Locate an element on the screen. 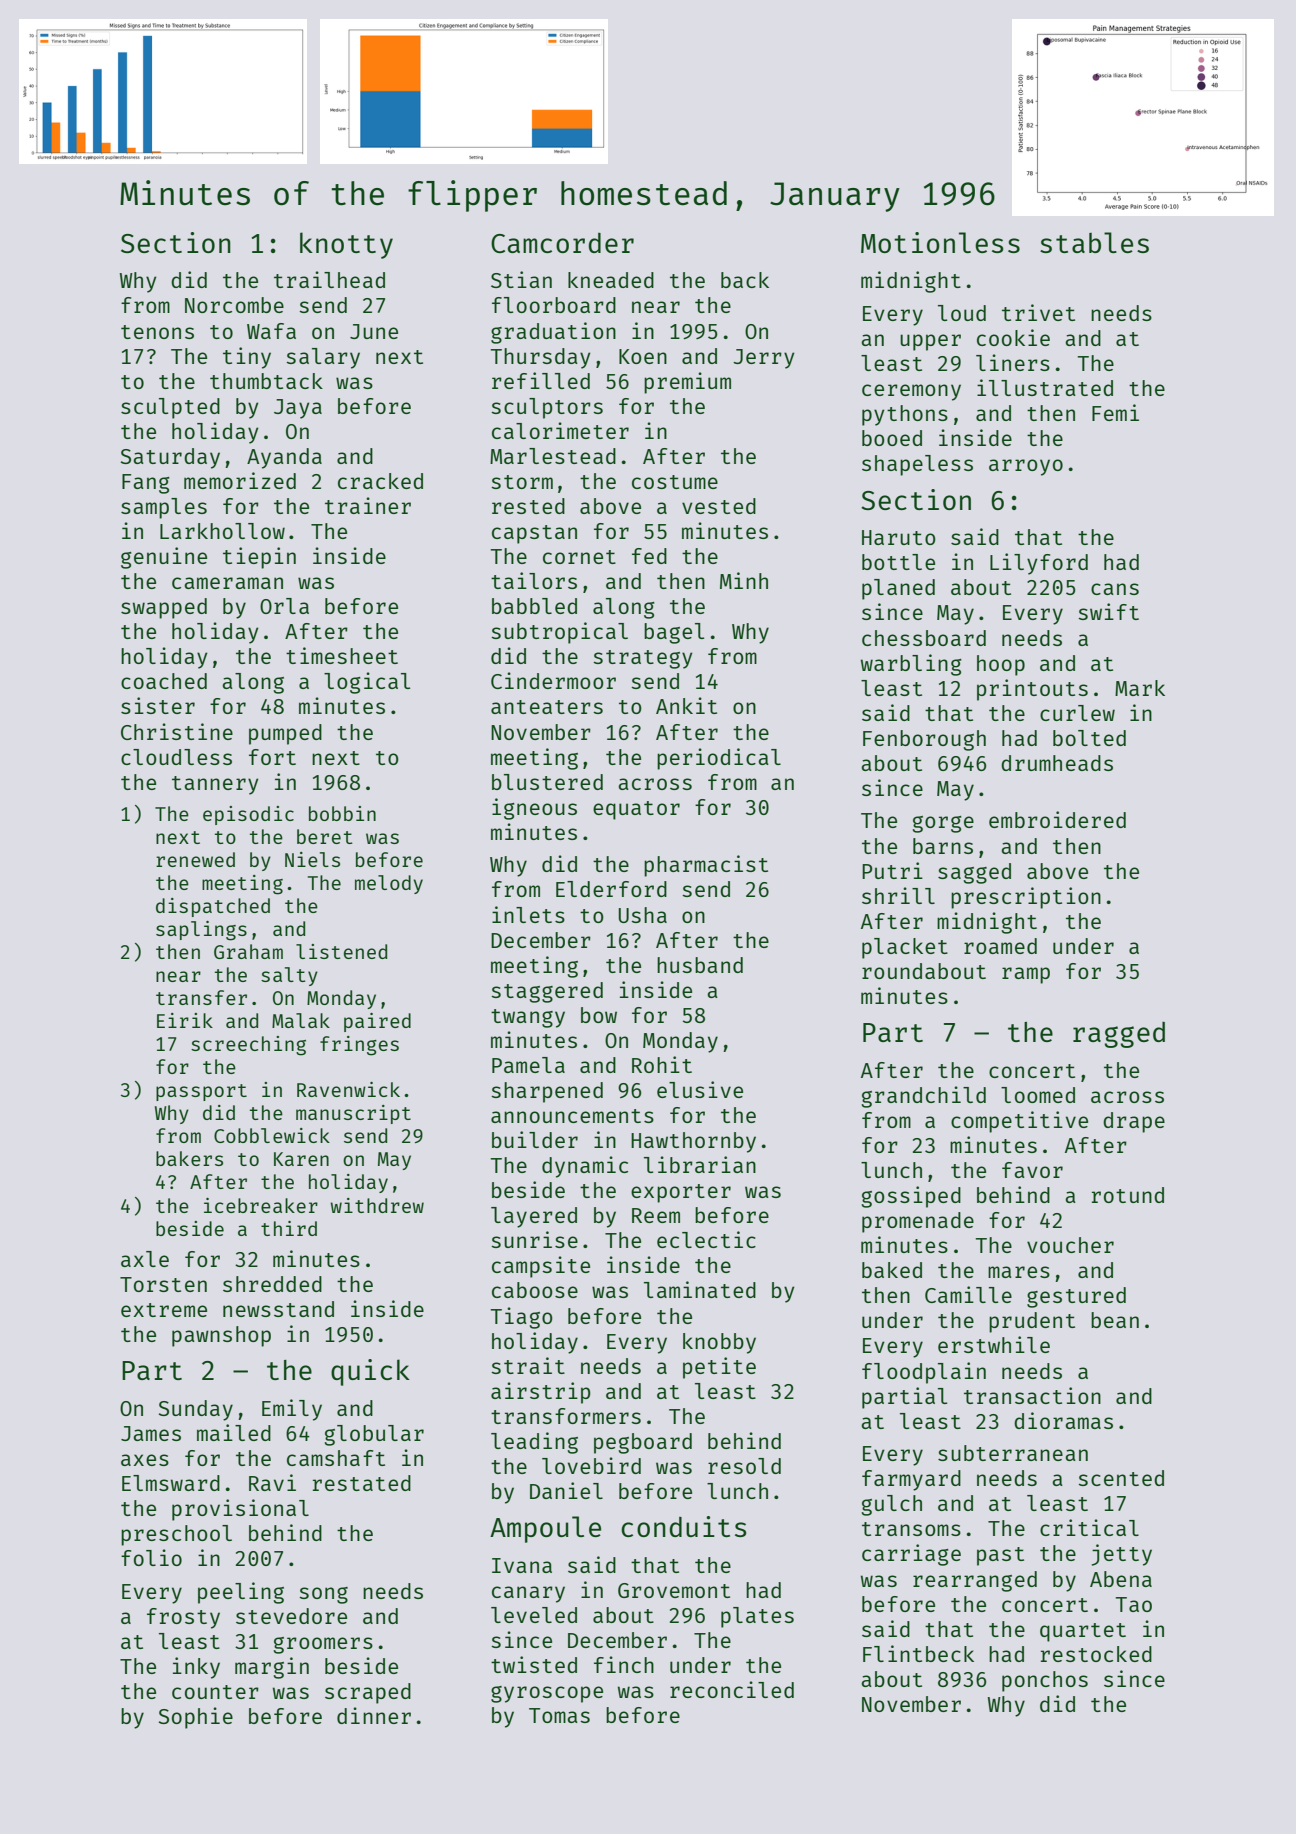 The height and width of the screenshot is (1834, 1296). Femi is located at coordinates (1115, 412).
